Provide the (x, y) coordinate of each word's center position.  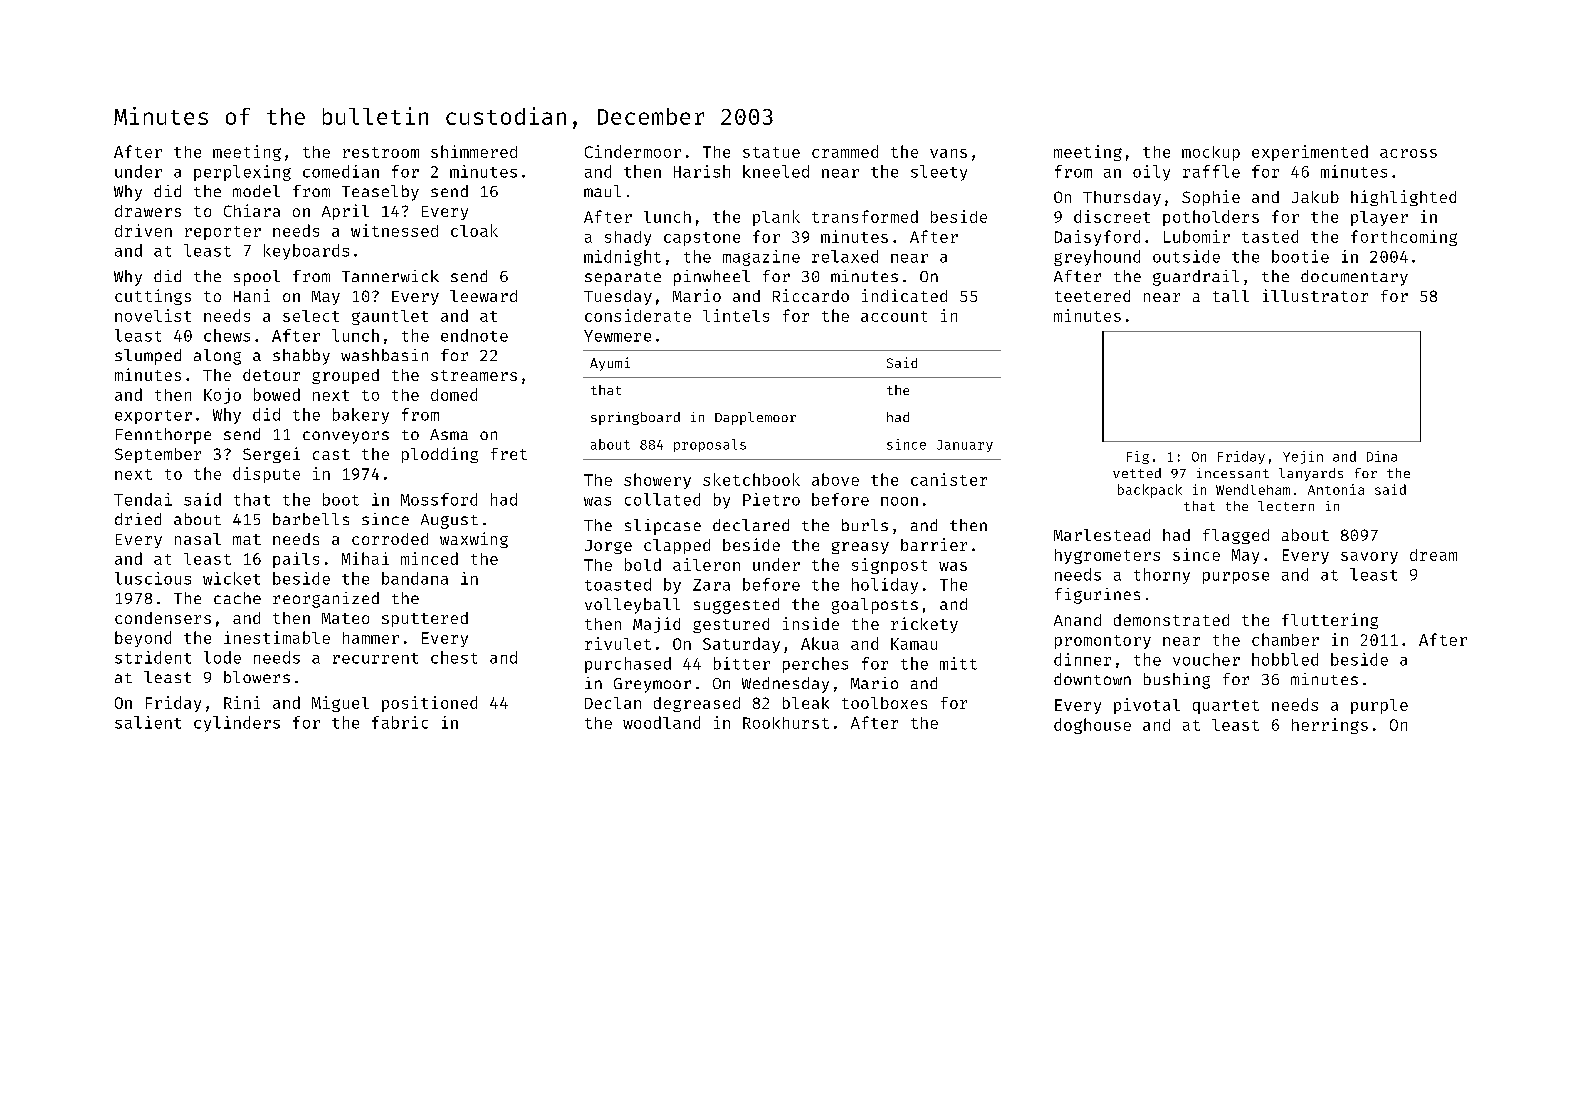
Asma (449, 434)
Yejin (1303, 457)
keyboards (306, 252)
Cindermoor (633, 151)
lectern (1286, 506)
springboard (635, 418)
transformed (865, 216)
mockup (1211, 153)
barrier (934, 544)
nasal (198, 539)
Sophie (1211, 198)
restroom (381, 152)
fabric (400, 722)
